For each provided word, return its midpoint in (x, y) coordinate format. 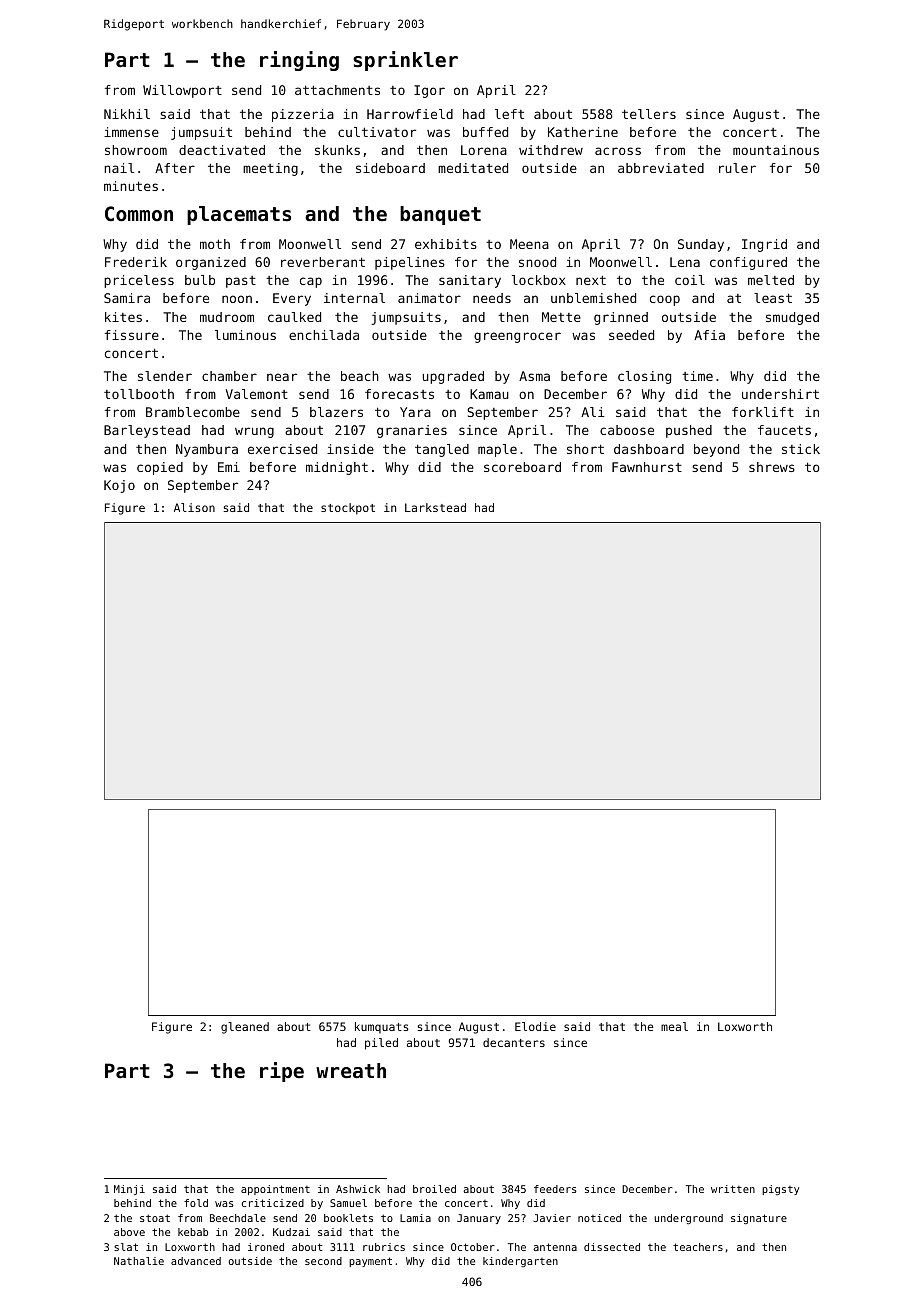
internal (354, 298)
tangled (442, 450)
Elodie (535, 1026)
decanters (514, 1042)
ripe (282, 1072)
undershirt (780, 394)
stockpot (348, 509)
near (282, 377)
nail (119, 168)
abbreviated (661, 168)
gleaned (245, 1028)
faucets (784, 430)
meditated (473, 168)
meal (674, 1026)
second (323, 1261)
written (733, 1189)
